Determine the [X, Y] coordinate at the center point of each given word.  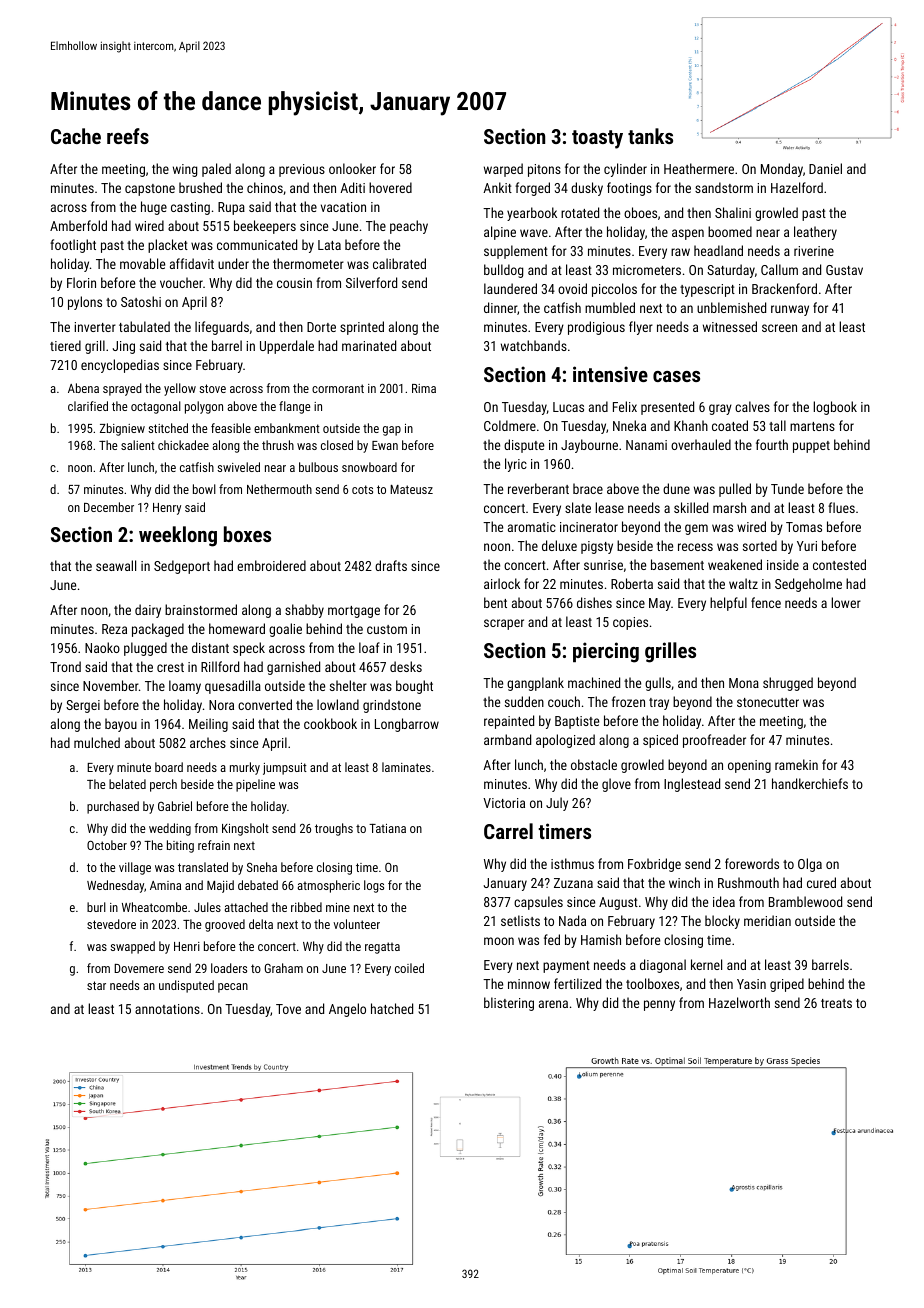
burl [96, 907]
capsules [538, 903]
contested [839, 564]
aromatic [532, 527]
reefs [128, 136]
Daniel [825, 168]
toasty [597, 139]
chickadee [183, 445]
